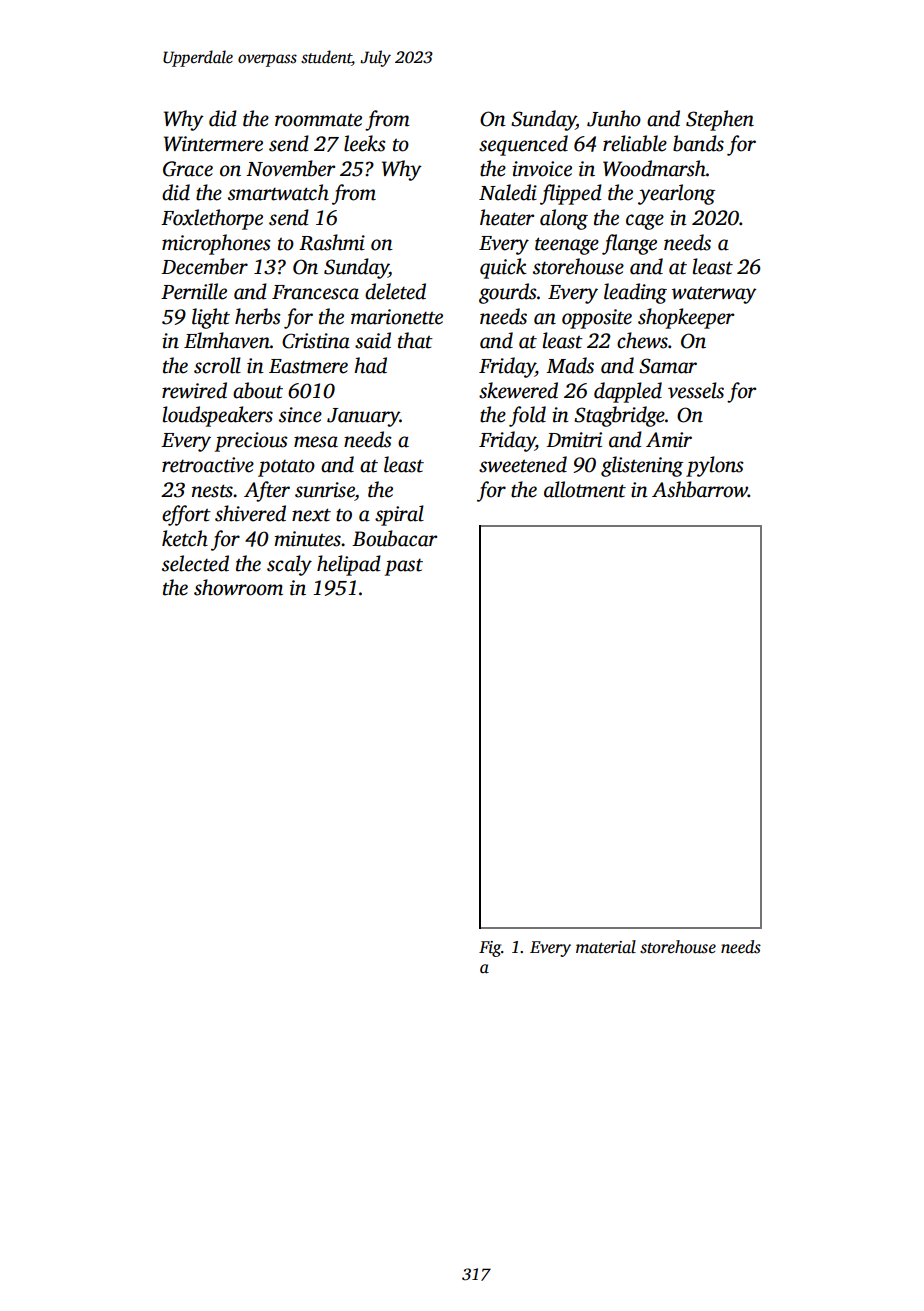  Describe the element at coordinates (195, 563) in the image. I see `selected` at that location.
